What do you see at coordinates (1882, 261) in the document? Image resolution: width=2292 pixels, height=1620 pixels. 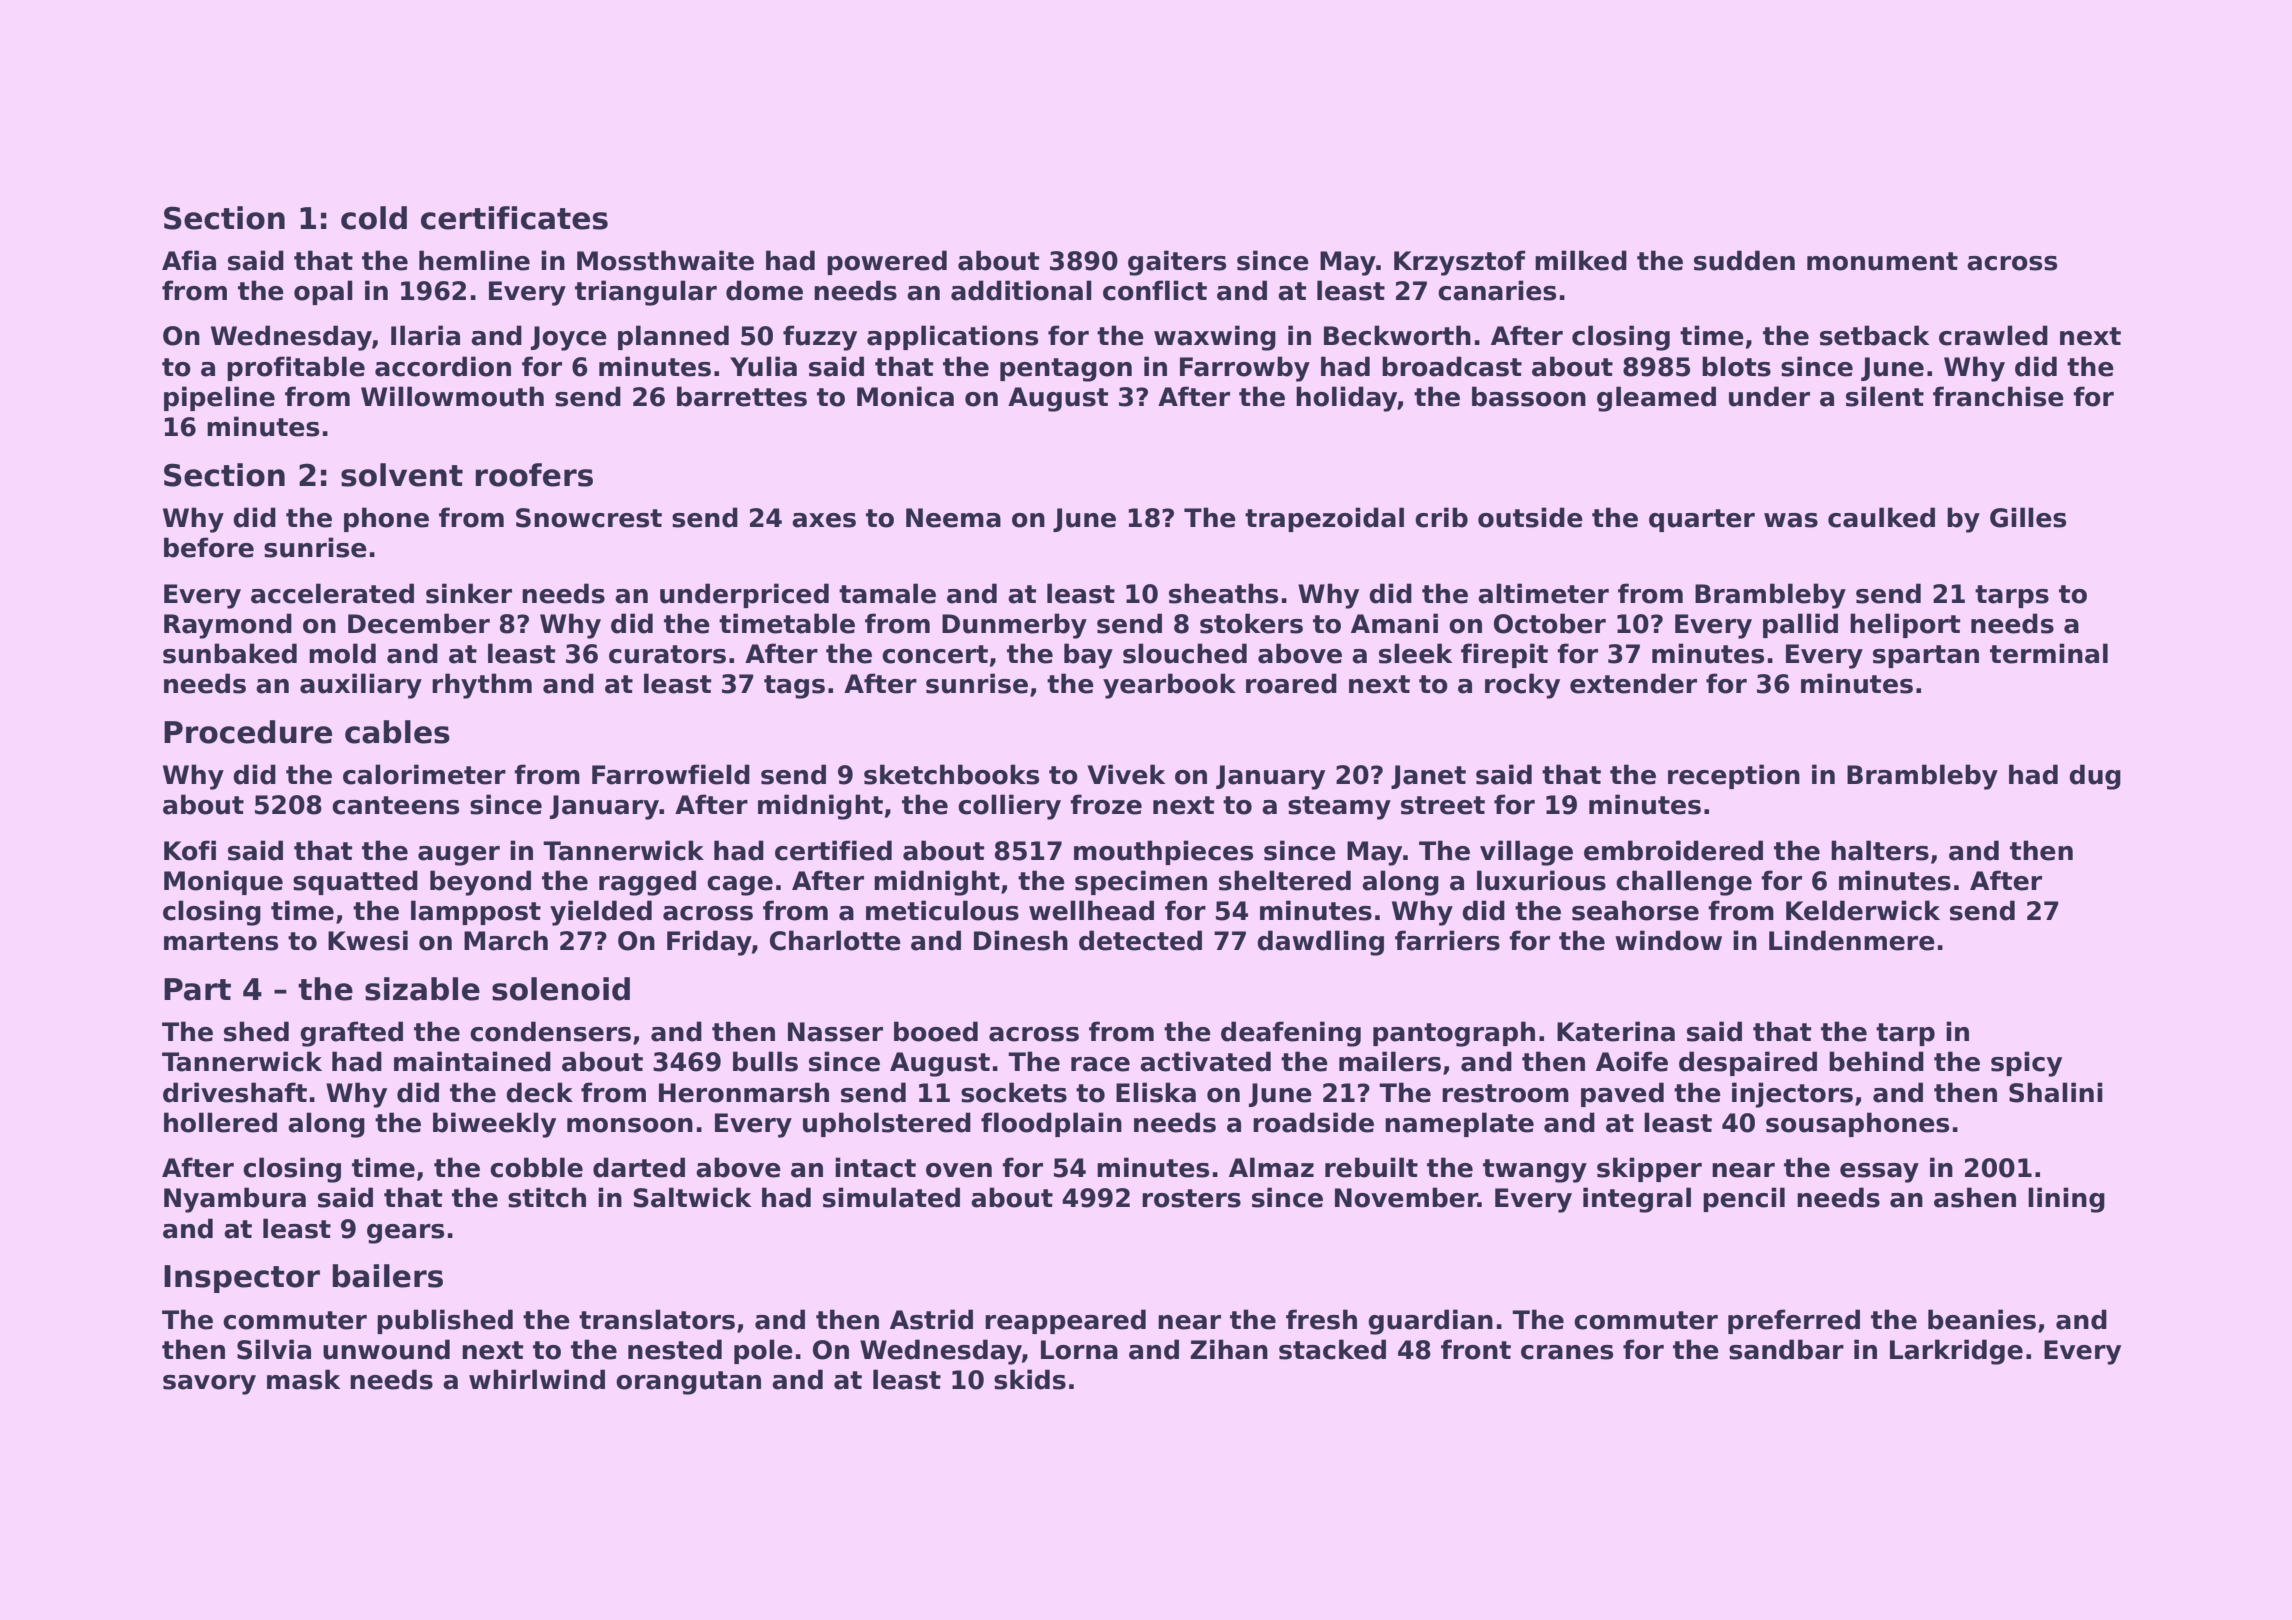 I see `monument` at bounding box center [1882, 261].
